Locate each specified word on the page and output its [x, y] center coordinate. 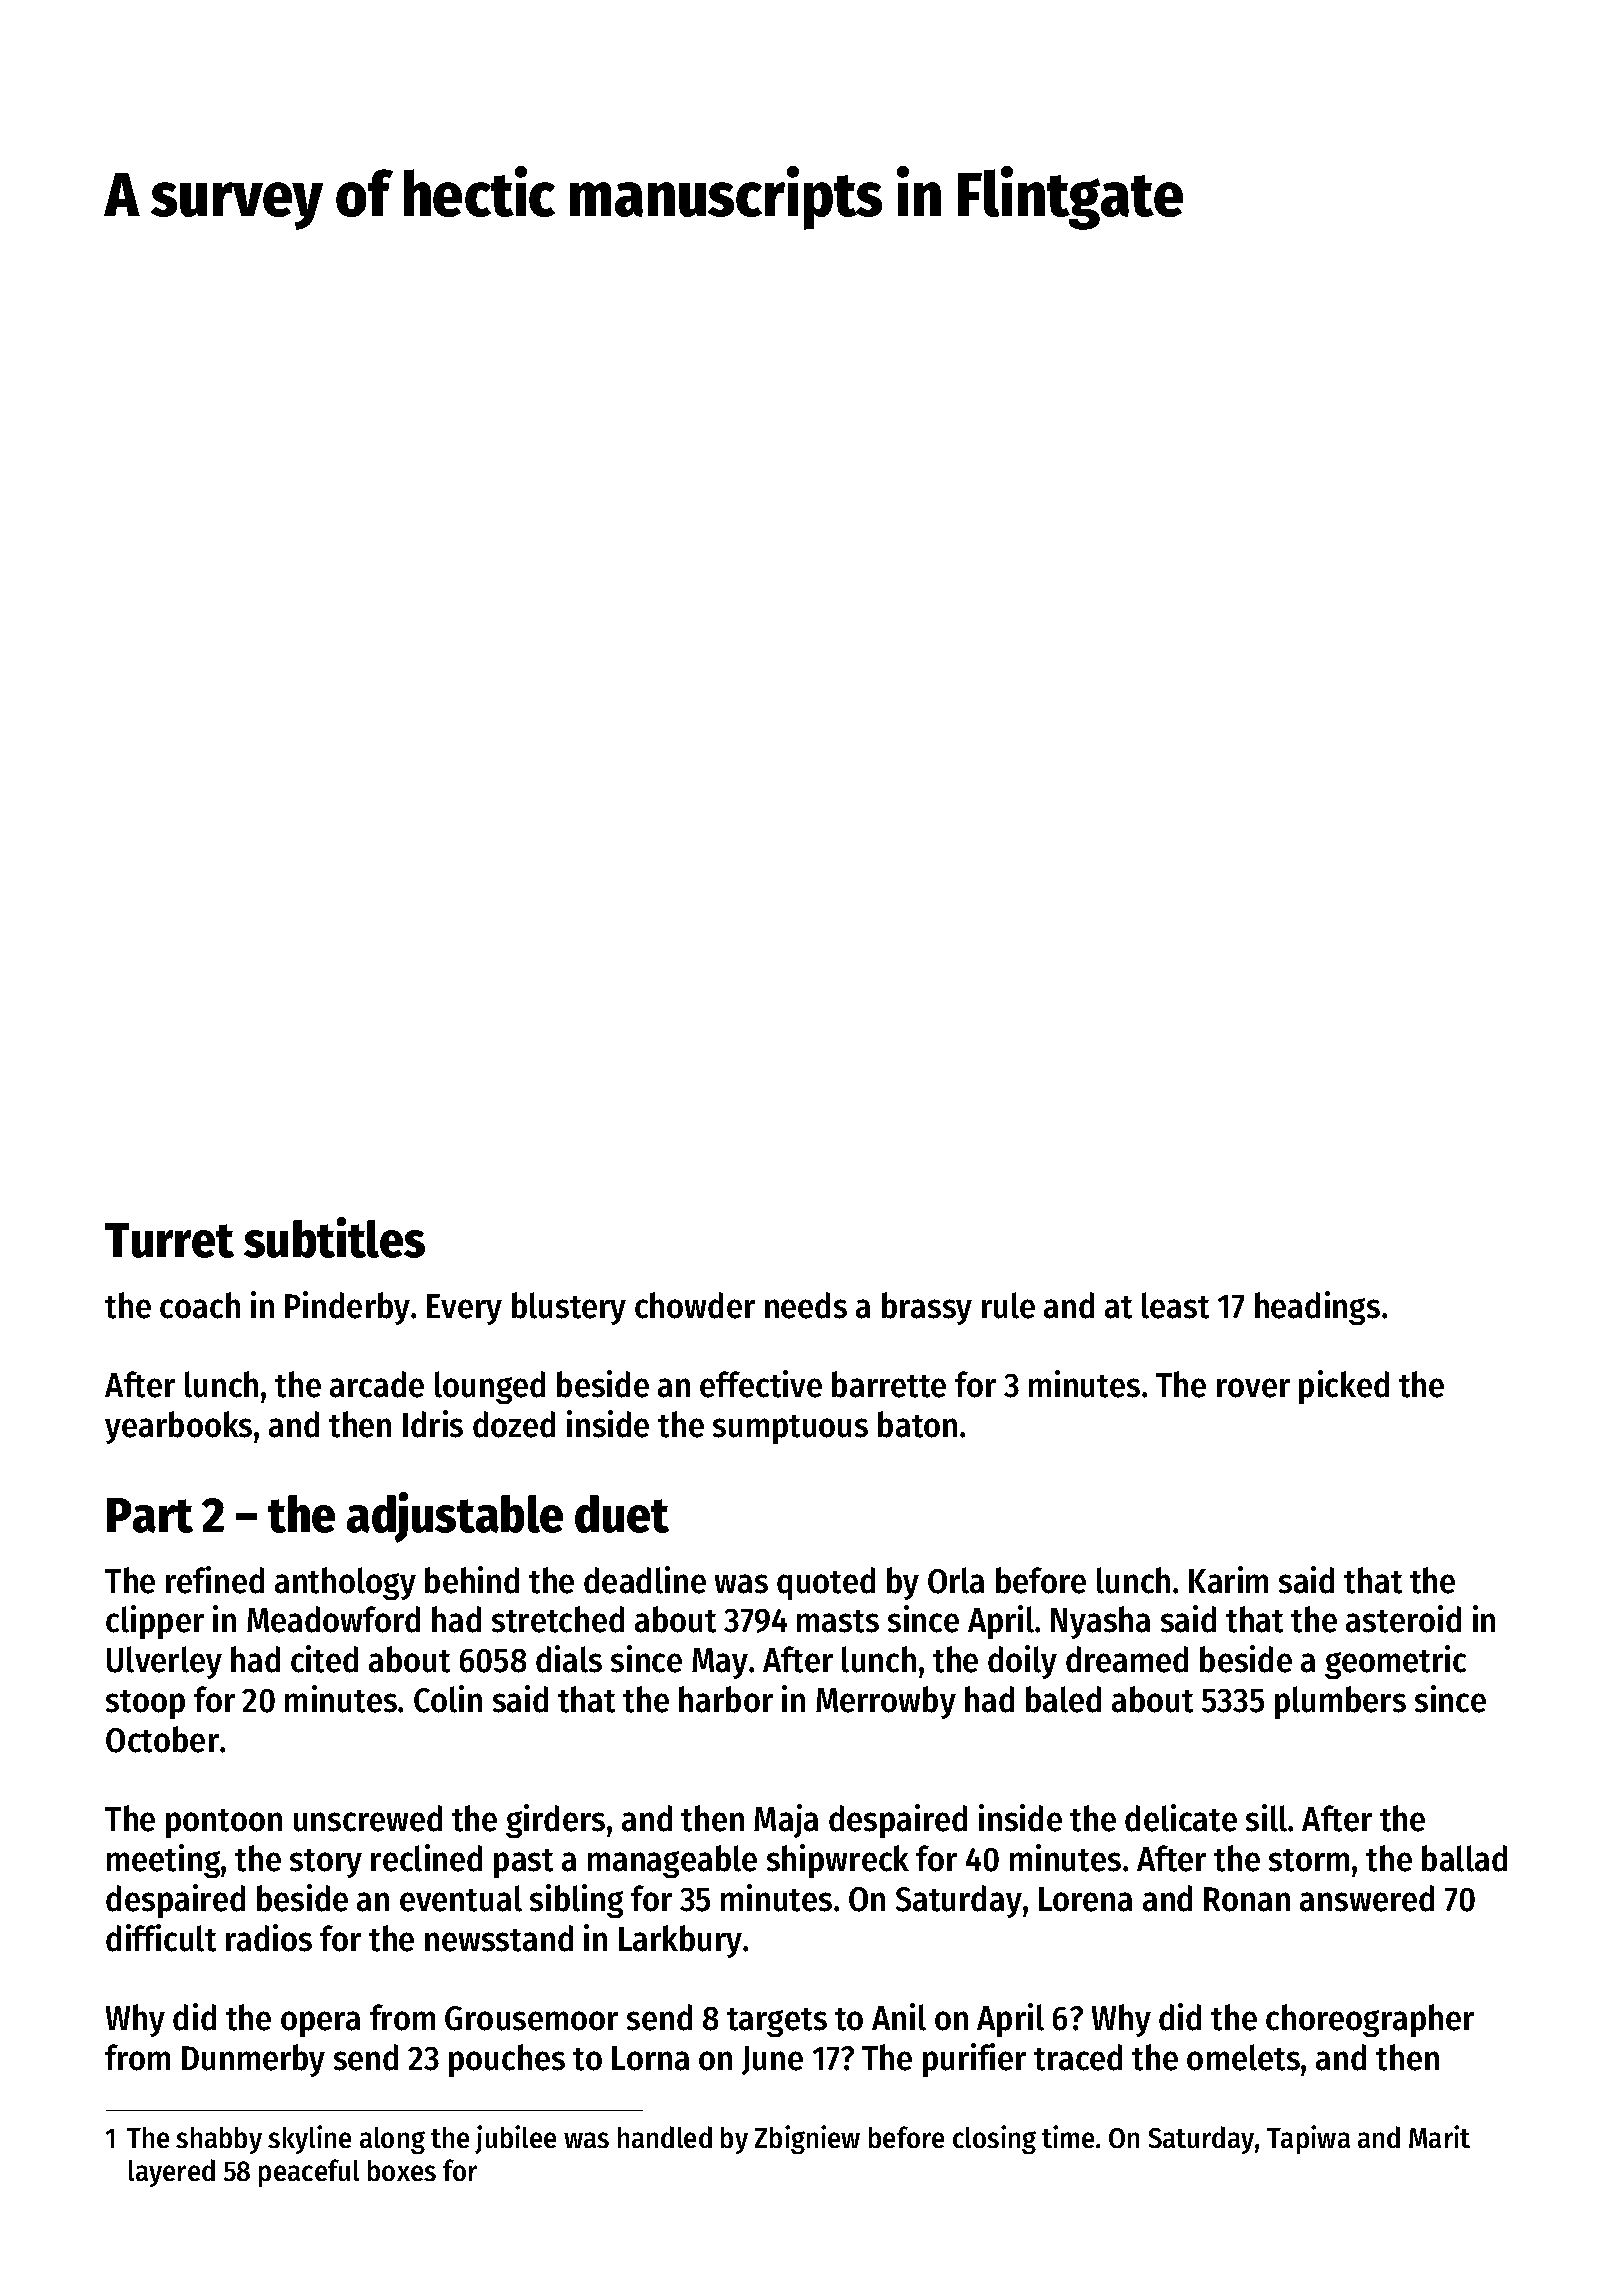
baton [917, 1424]
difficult [161, 1938]
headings [1317, 1308]
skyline [309, 2139]
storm [1309, 1860]
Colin [448, 1699]
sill [1266, 1818]
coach [200, 1305]
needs [806, 1305]
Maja [786, 1821]
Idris [433, 1424]
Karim [1228, 1580]
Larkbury [680, 1941]
